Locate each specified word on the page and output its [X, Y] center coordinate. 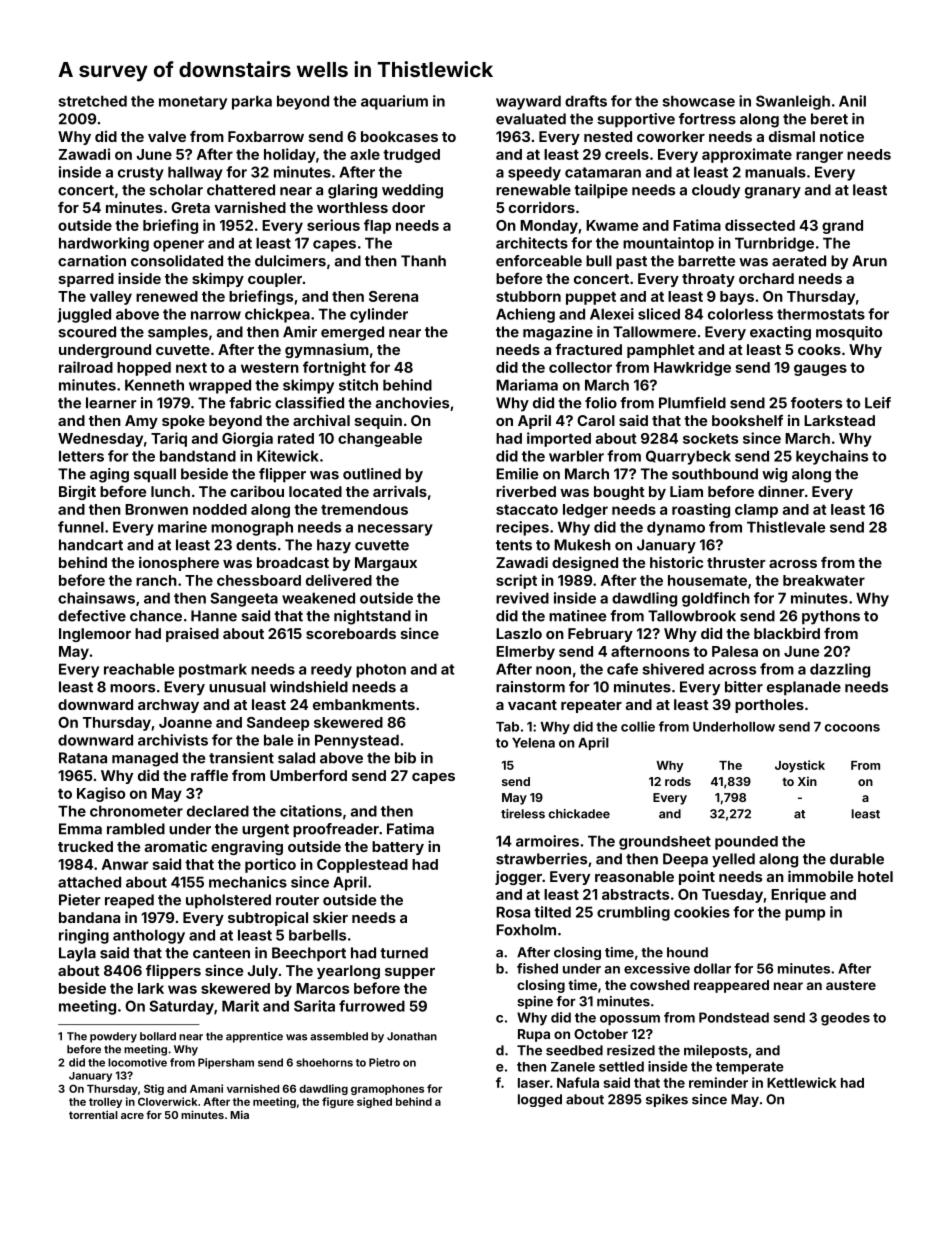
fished [537, 968]
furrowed [372, 1006]
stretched [92, 101]
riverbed [526, 491]
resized [631, 1050]
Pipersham [226, 1063]
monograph [252, 528]
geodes [845, 1019]
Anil [852, 101]
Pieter [80, 900]
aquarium [394, 102]
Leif [878, 403]
